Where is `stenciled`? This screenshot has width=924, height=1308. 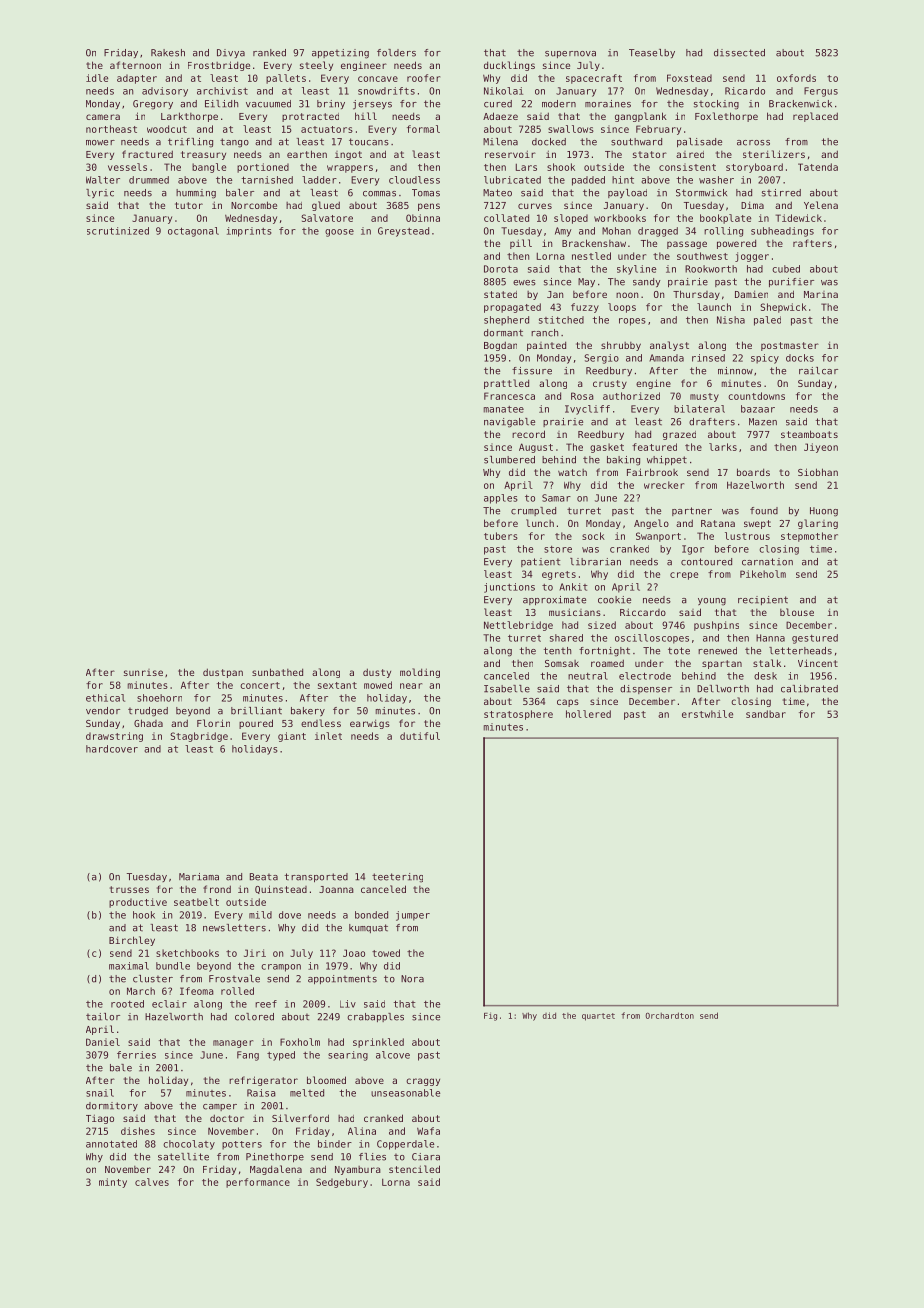 stenciled is located at coordinates (414, 1169).
